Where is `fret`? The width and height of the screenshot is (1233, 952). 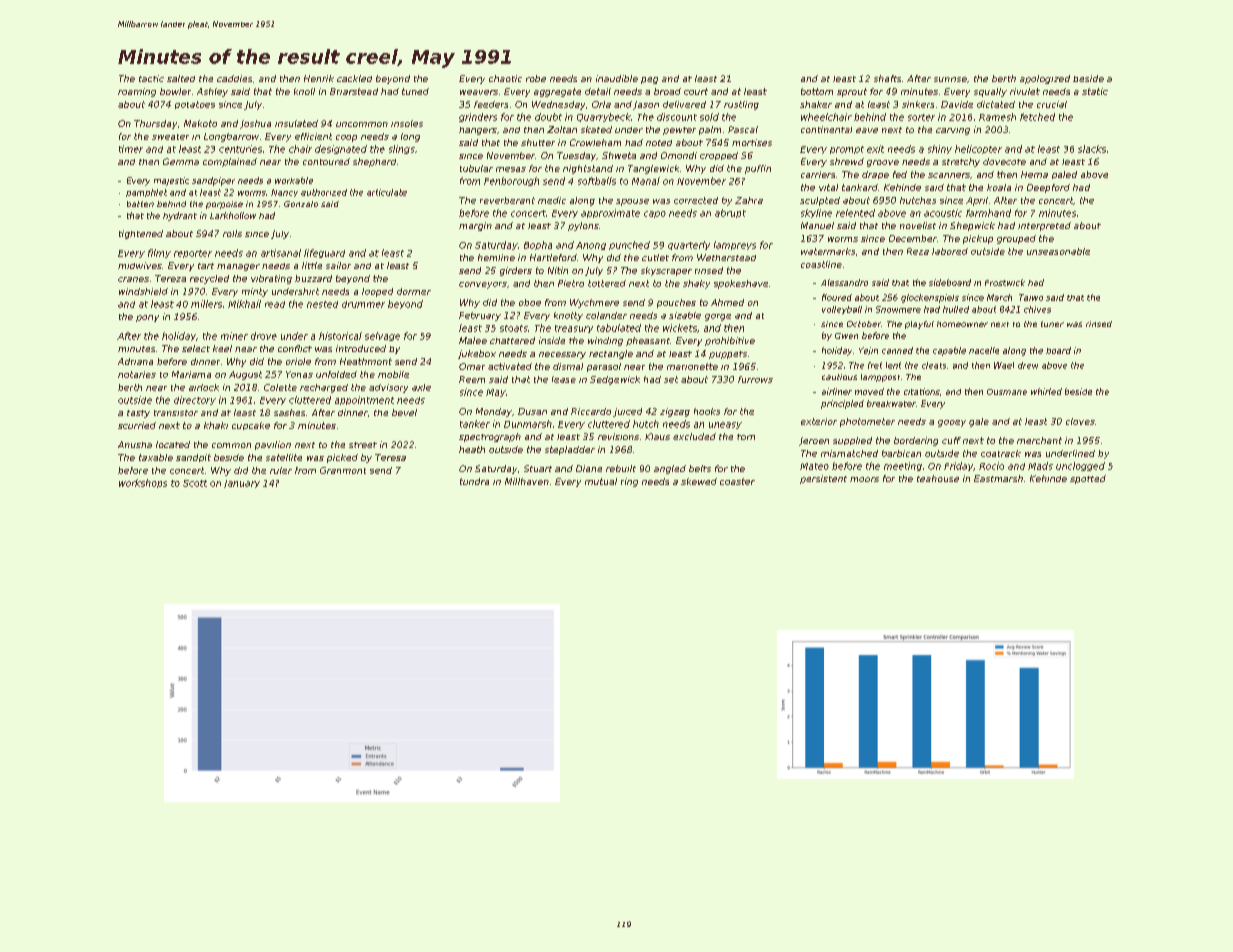
fret is located at coordinates (875, 365).
